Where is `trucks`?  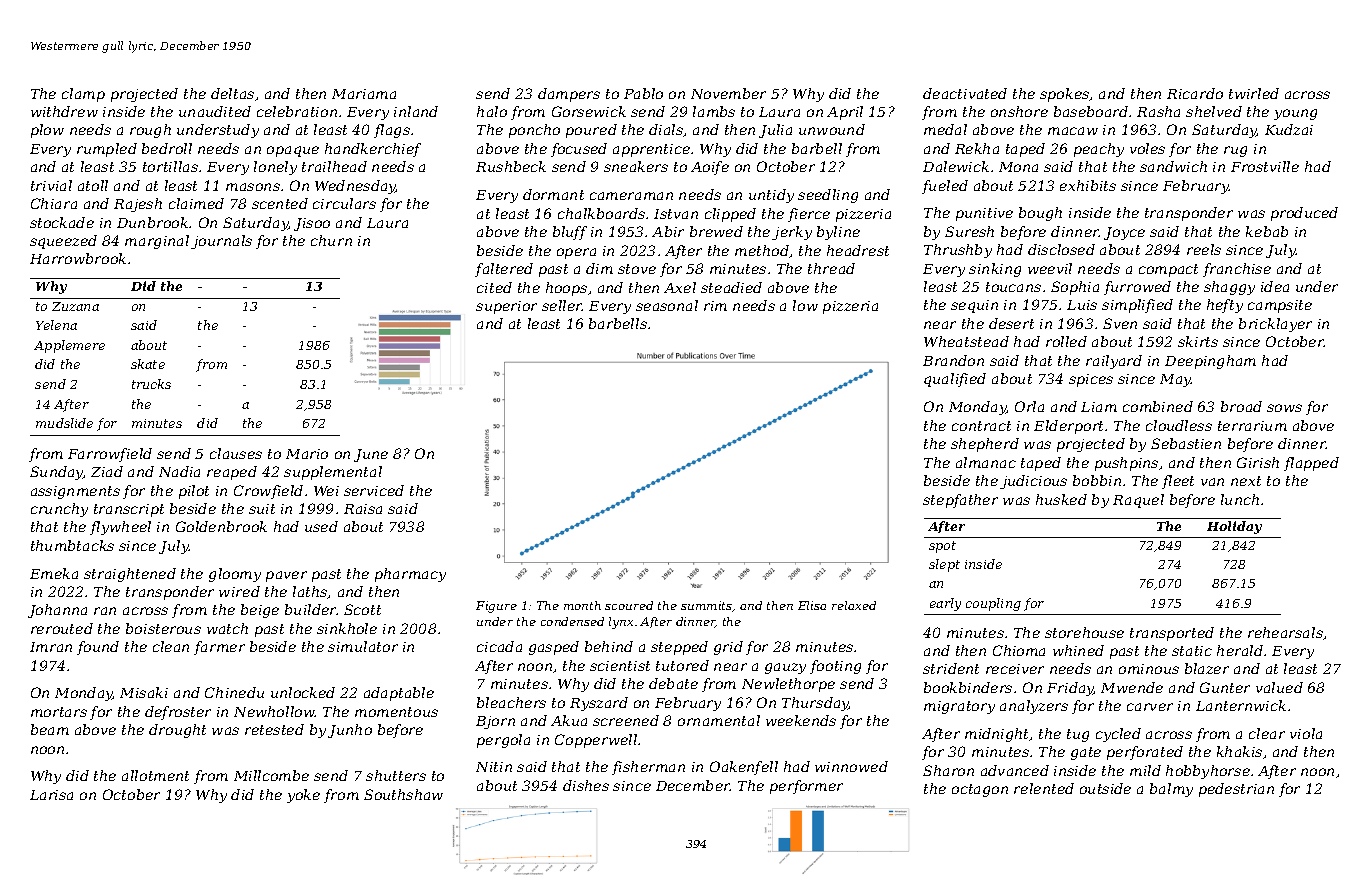
trucks is located at coordinates (151, 384).
